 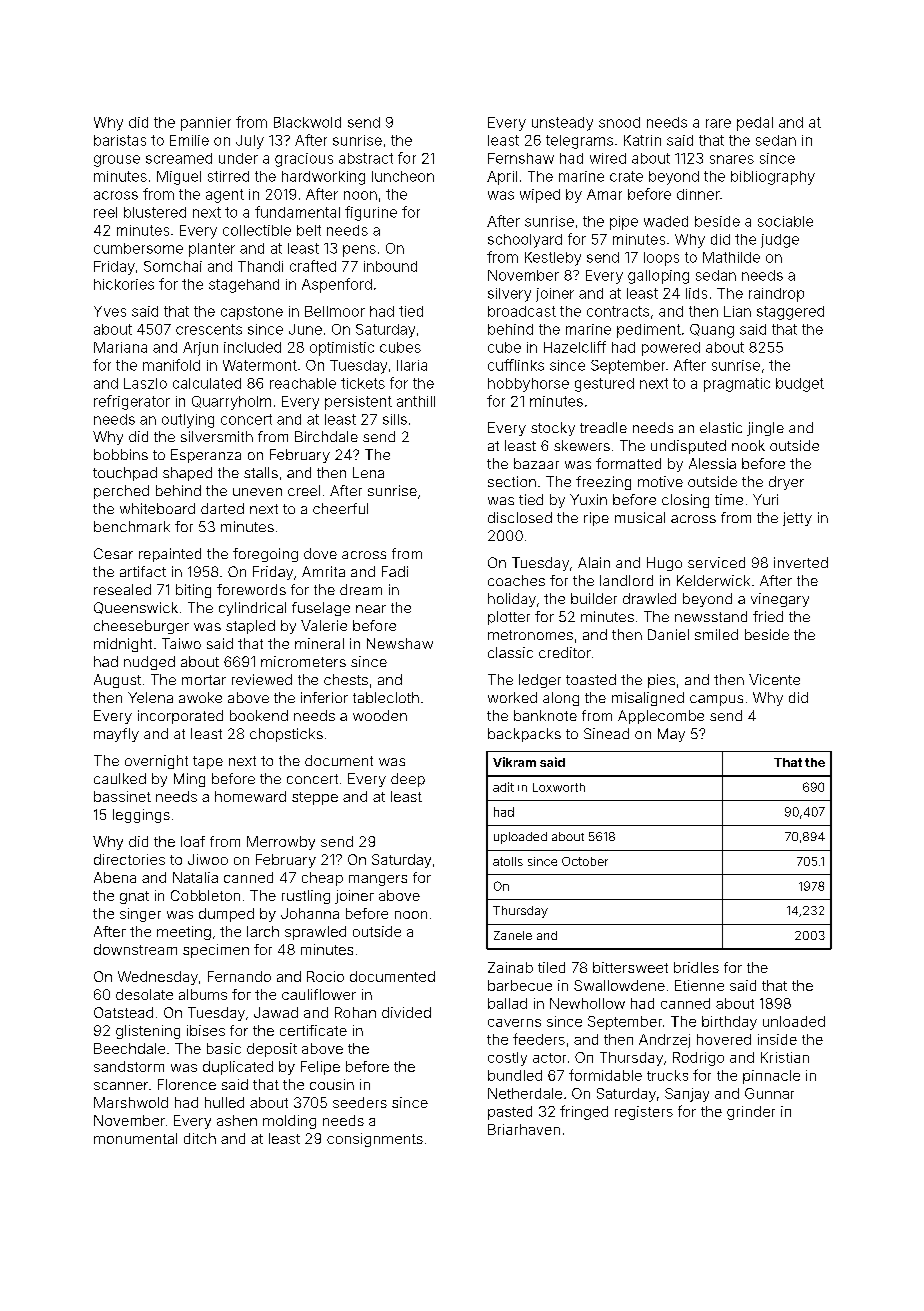 I want to click on silvery, so click(x=509, y=295).
